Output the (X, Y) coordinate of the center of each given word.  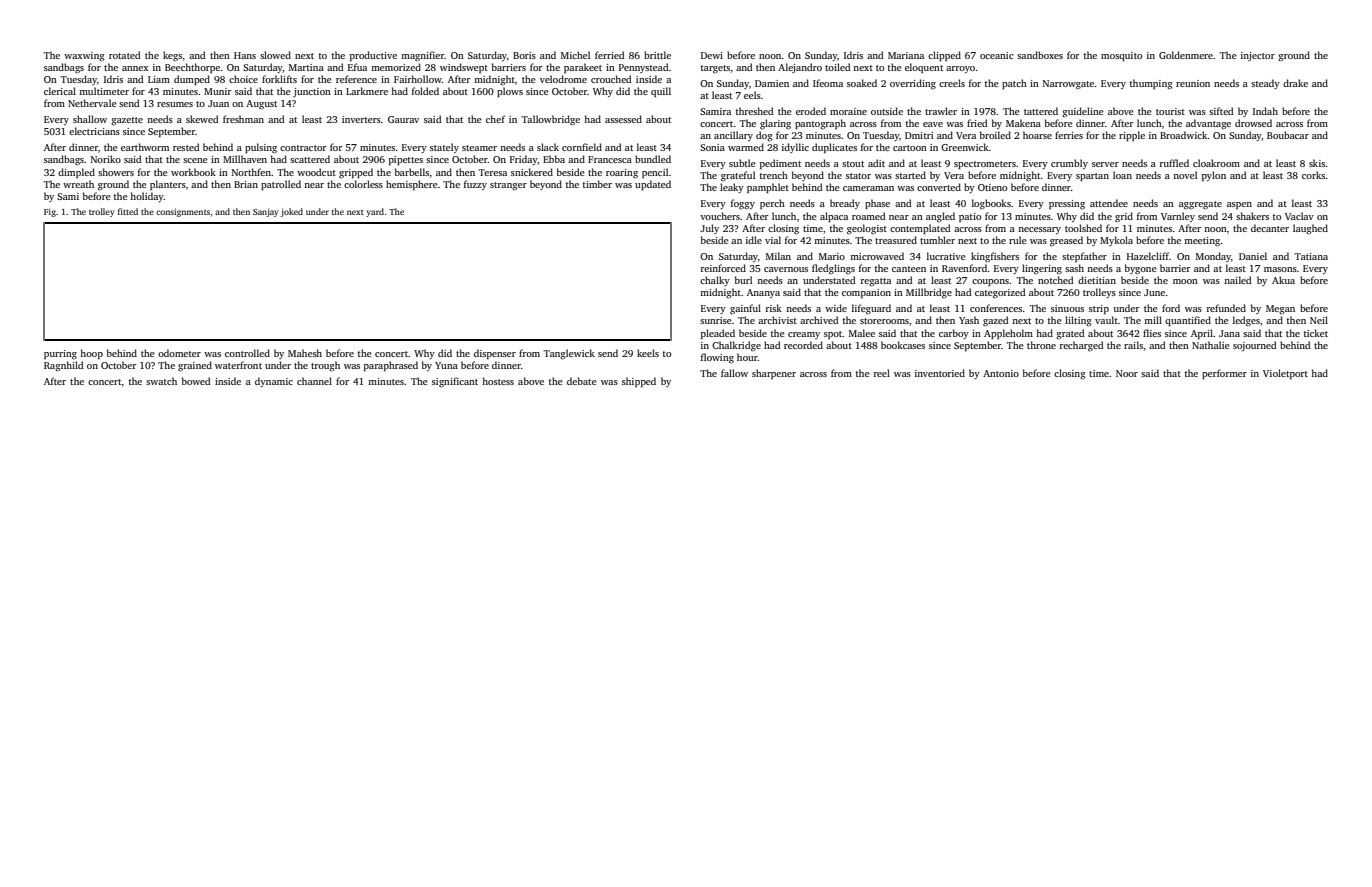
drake (1295, 83)
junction (312, 92)
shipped (639, 382)
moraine (848, 111)
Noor (1127, 373)
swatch (161, 381)
